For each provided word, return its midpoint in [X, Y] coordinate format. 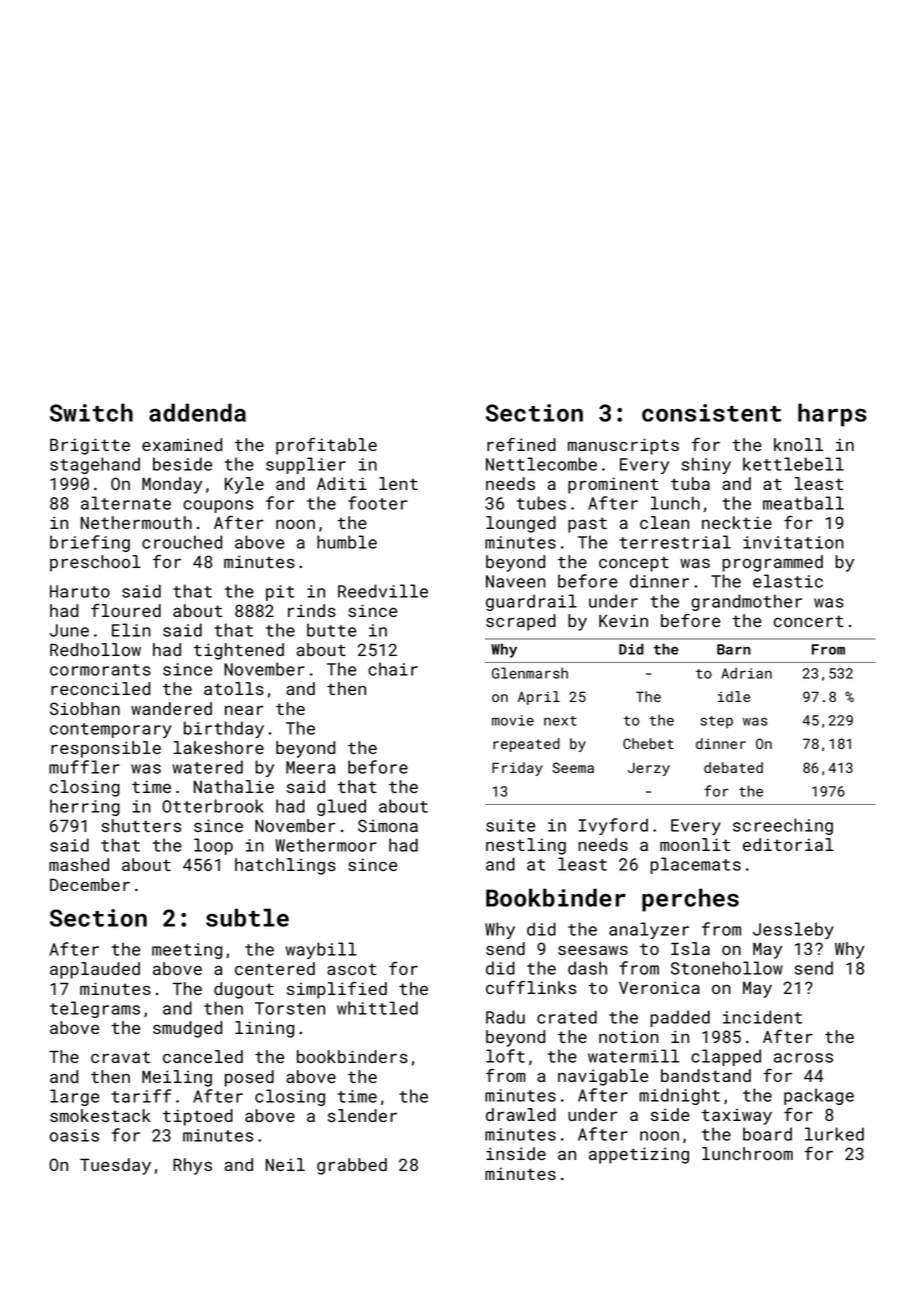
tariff [141, 1096]
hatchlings [285, 866]
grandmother [746, 602]
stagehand [95, 465]
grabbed [352, 1166]
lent [398, 483]
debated [733, 767]
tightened [239, 651]
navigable [603, 1077]
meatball [803, 503]
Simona [388, 825]
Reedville [383, 591]
